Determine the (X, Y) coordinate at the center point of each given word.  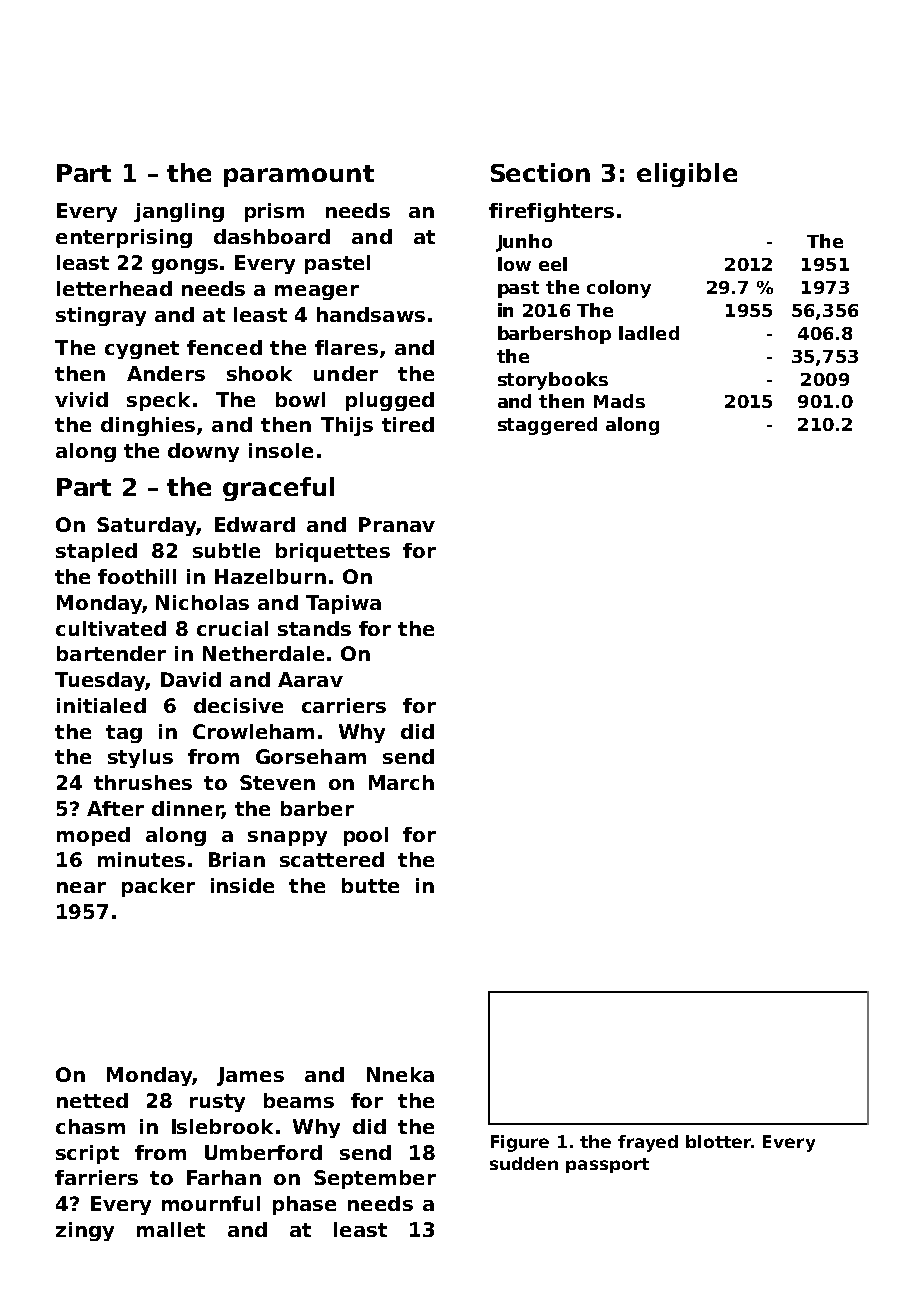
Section (540, 172)
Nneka (400, 1074)
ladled (649, 333)
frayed (648, 1143)
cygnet (142, 350)
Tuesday (100, 681)
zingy (85, 1231)
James (250, 1076)
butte (370, 885)
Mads (619, 401)
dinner (187, 810)
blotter (719, 1141)
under (346, 373)
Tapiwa (343, 604)
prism (274, 212)
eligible (687, 175)
